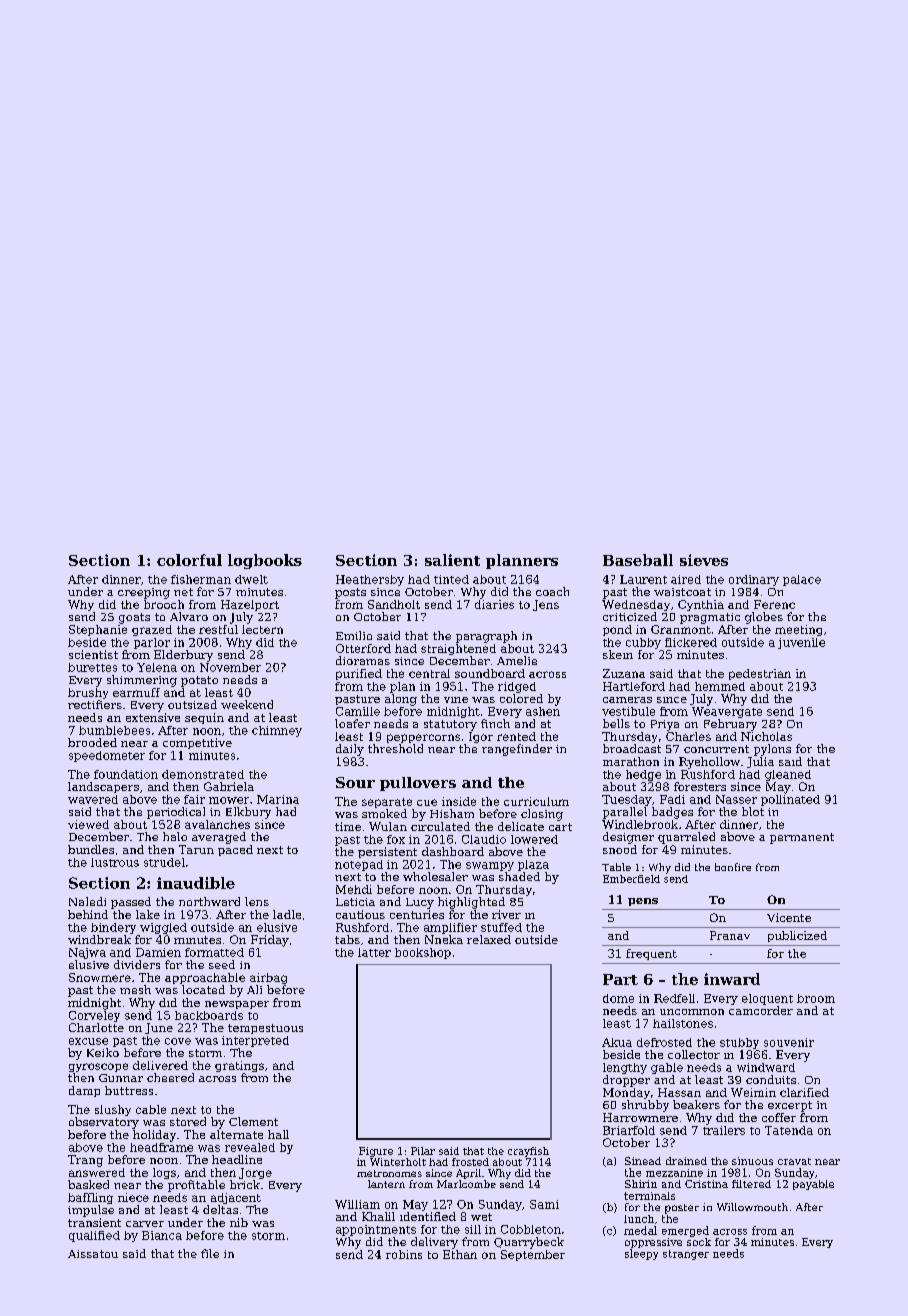  Describe the element at coordinates (732, 979) in the page. I see `inward` at that location.
